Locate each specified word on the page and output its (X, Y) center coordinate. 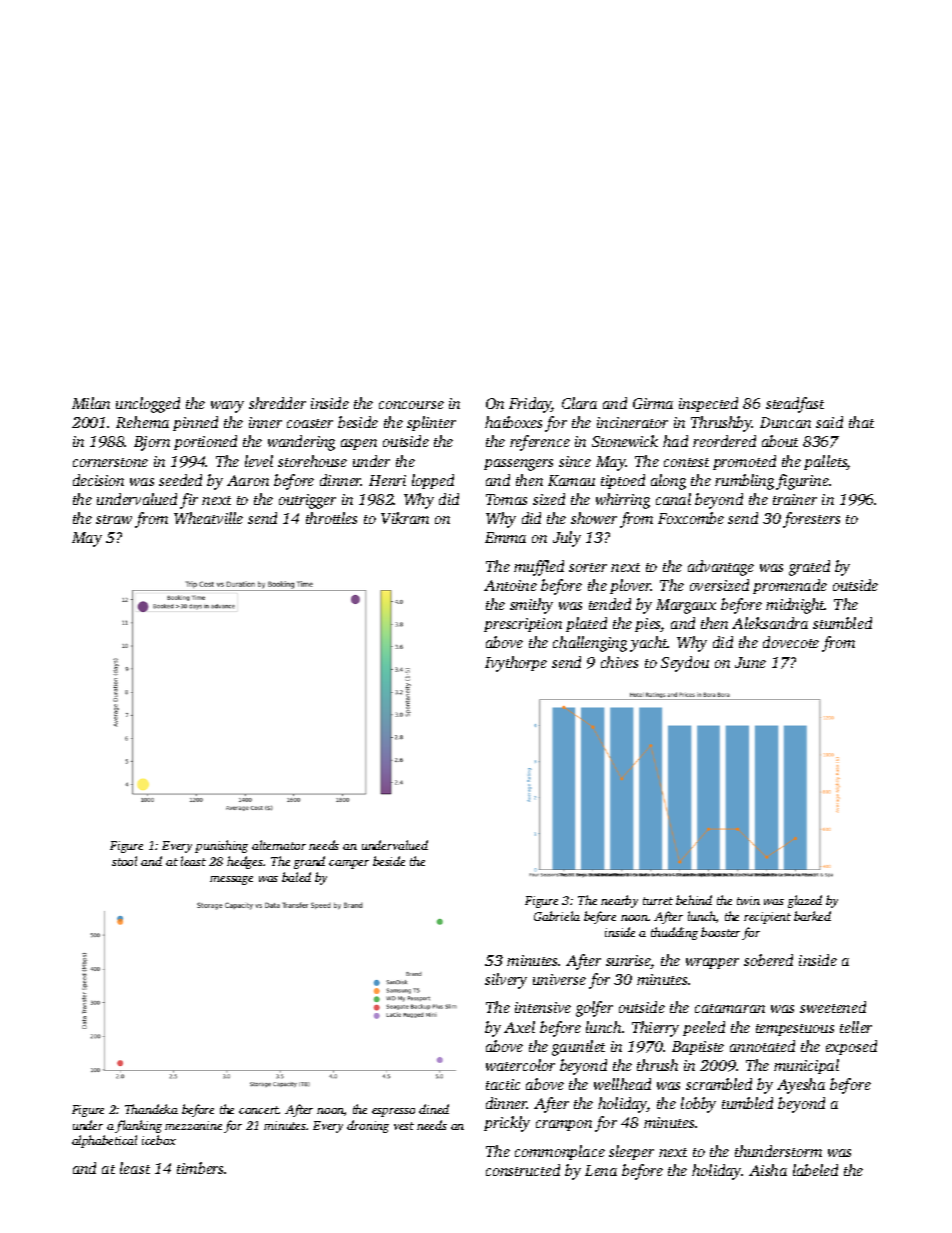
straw (114, 519)
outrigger (307, 501)
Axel (519, 1027)
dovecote (791, 642)
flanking (138, 1126)
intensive (543, 1007)
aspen (359, 444)
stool (124, 861)
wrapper (712, 963)
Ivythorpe (516, 664)
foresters (811, 520)
